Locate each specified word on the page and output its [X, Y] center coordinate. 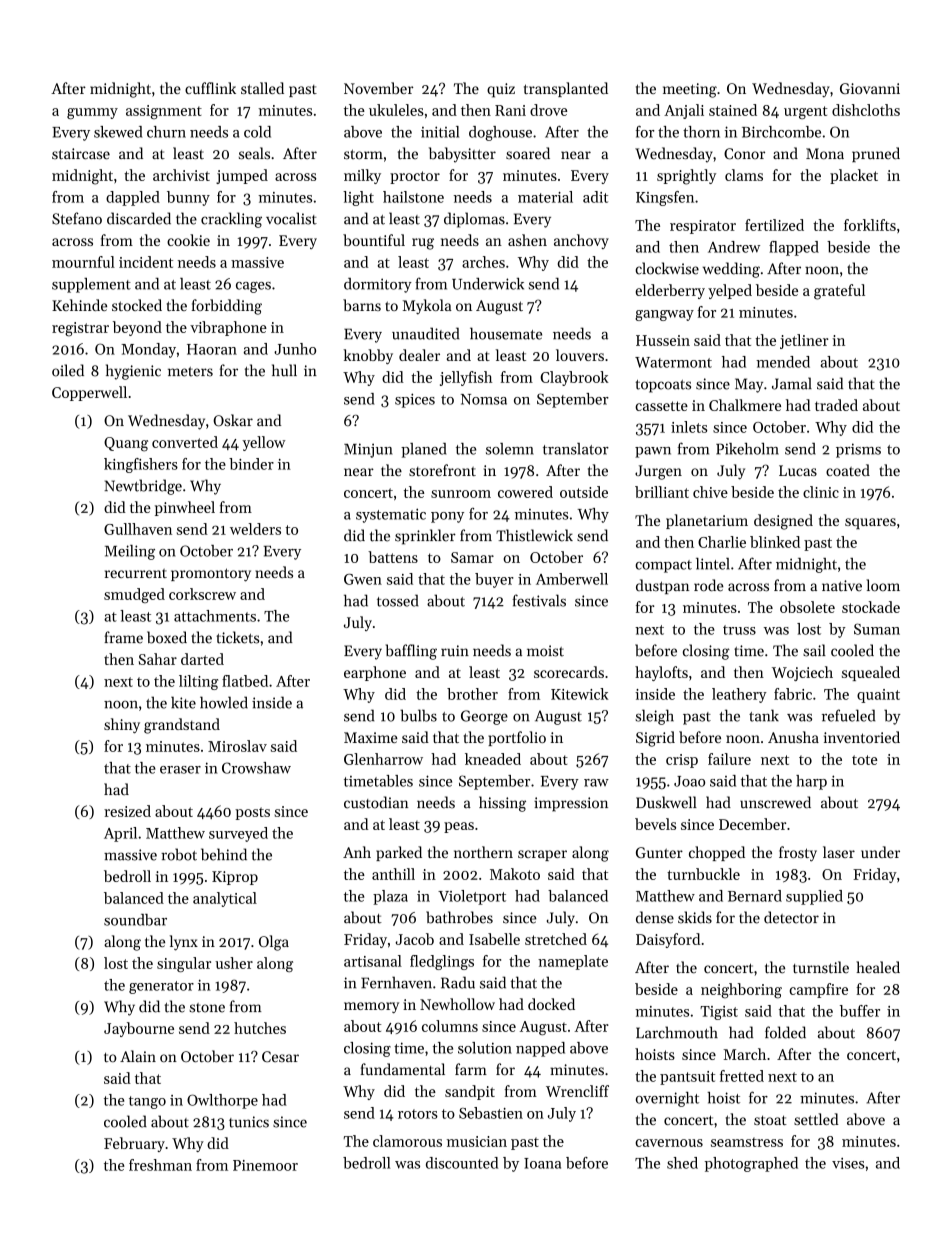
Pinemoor [265, 1165]
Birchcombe [781, 132]
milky [362, 176]
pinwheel [185, 508]
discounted [462, 1163]
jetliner [804, 341]
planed [423, 450]
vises [848, 1163]
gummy [92, 113]
